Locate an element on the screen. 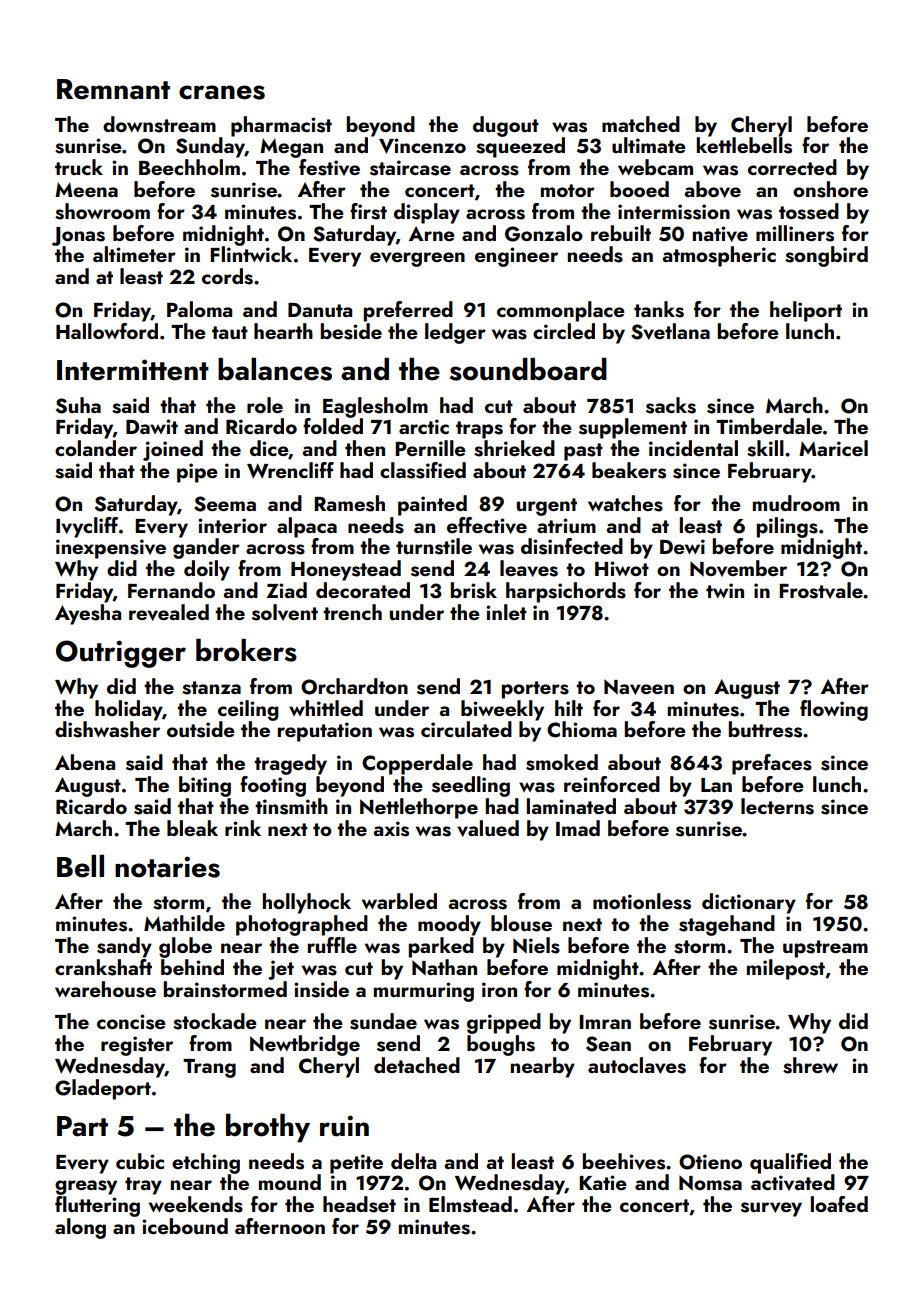 This screenshot has height=1308, width=924. heliport is located at coordinates (806, 311).
